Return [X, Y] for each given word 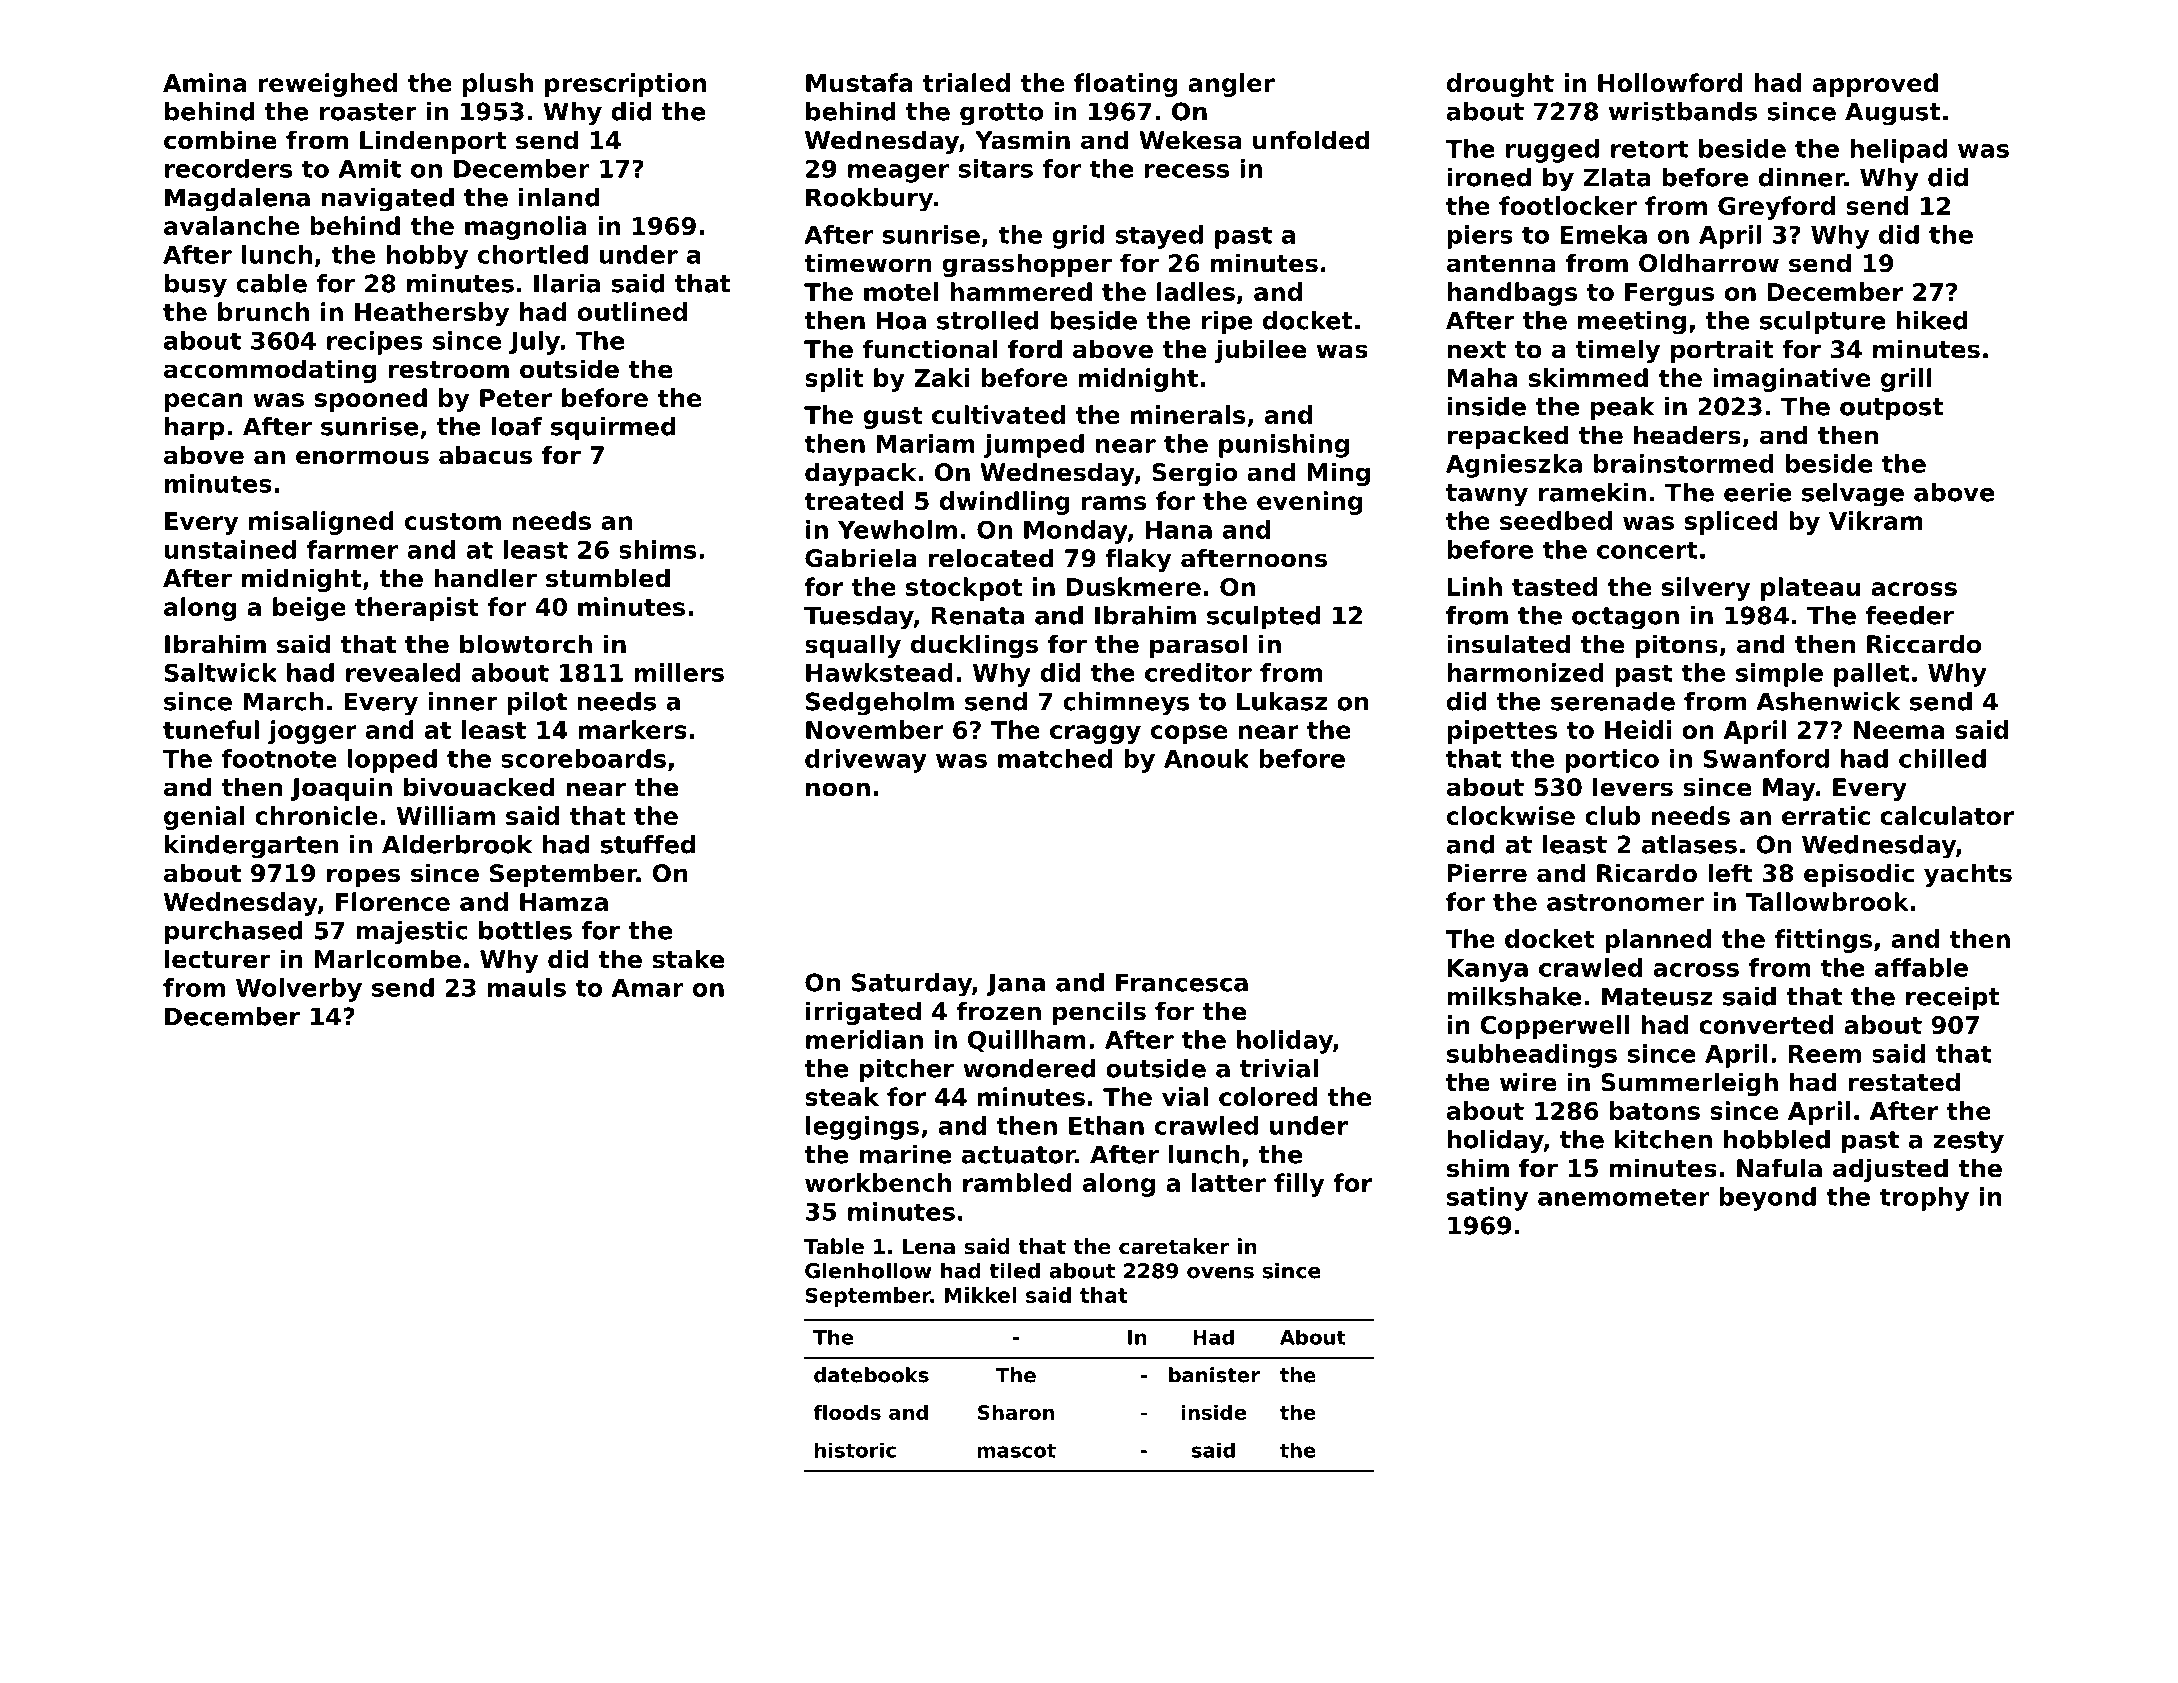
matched [1055, 758]
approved [1875, 85]
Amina [205, 82]
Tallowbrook [1827, 901]
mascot [1016, 1450]
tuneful [211, 729]
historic [855, 1450]
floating [1125, 85]
